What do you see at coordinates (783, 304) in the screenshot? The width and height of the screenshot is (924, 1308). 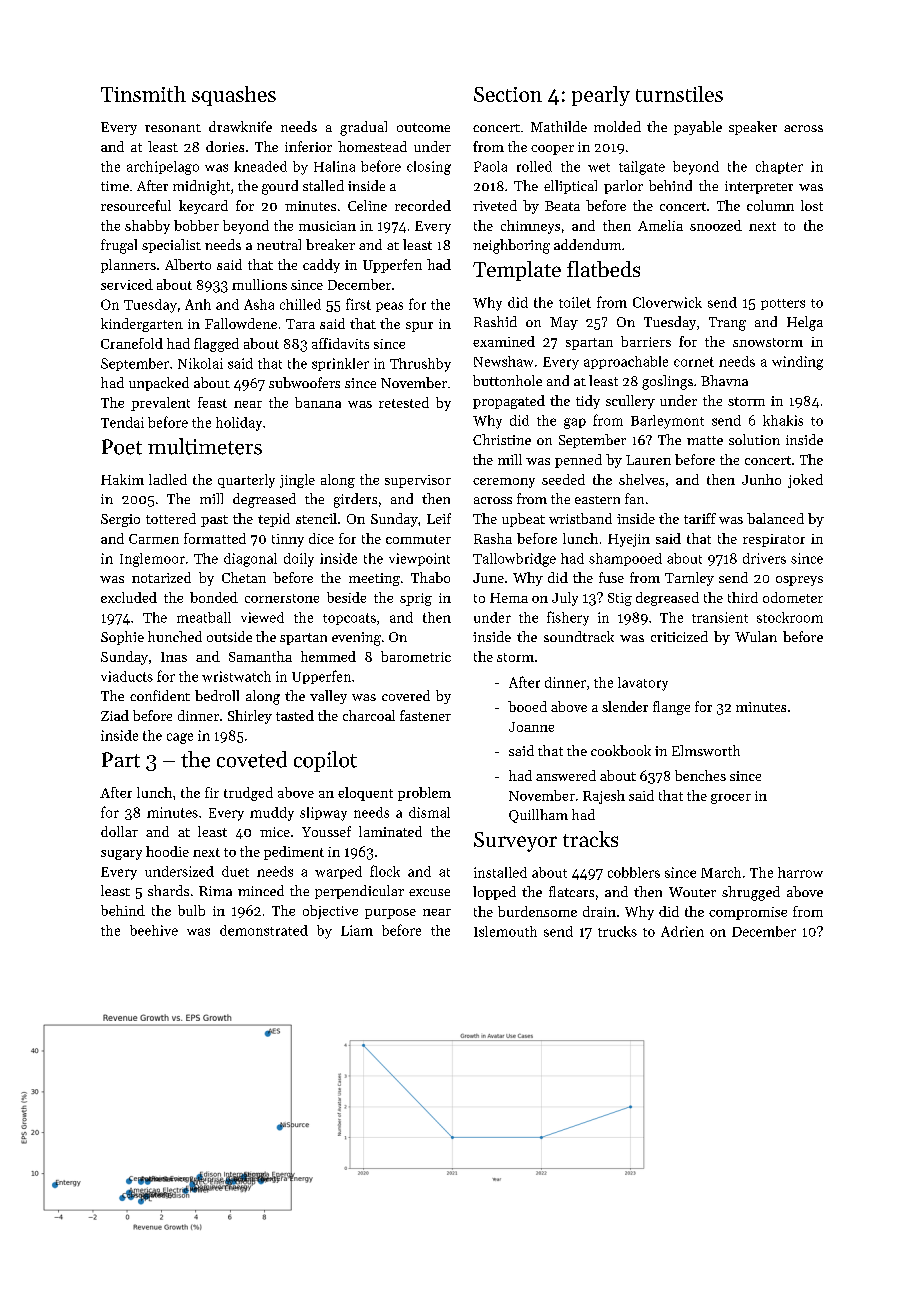 I see `potters` at bounding box center [783, 304].
